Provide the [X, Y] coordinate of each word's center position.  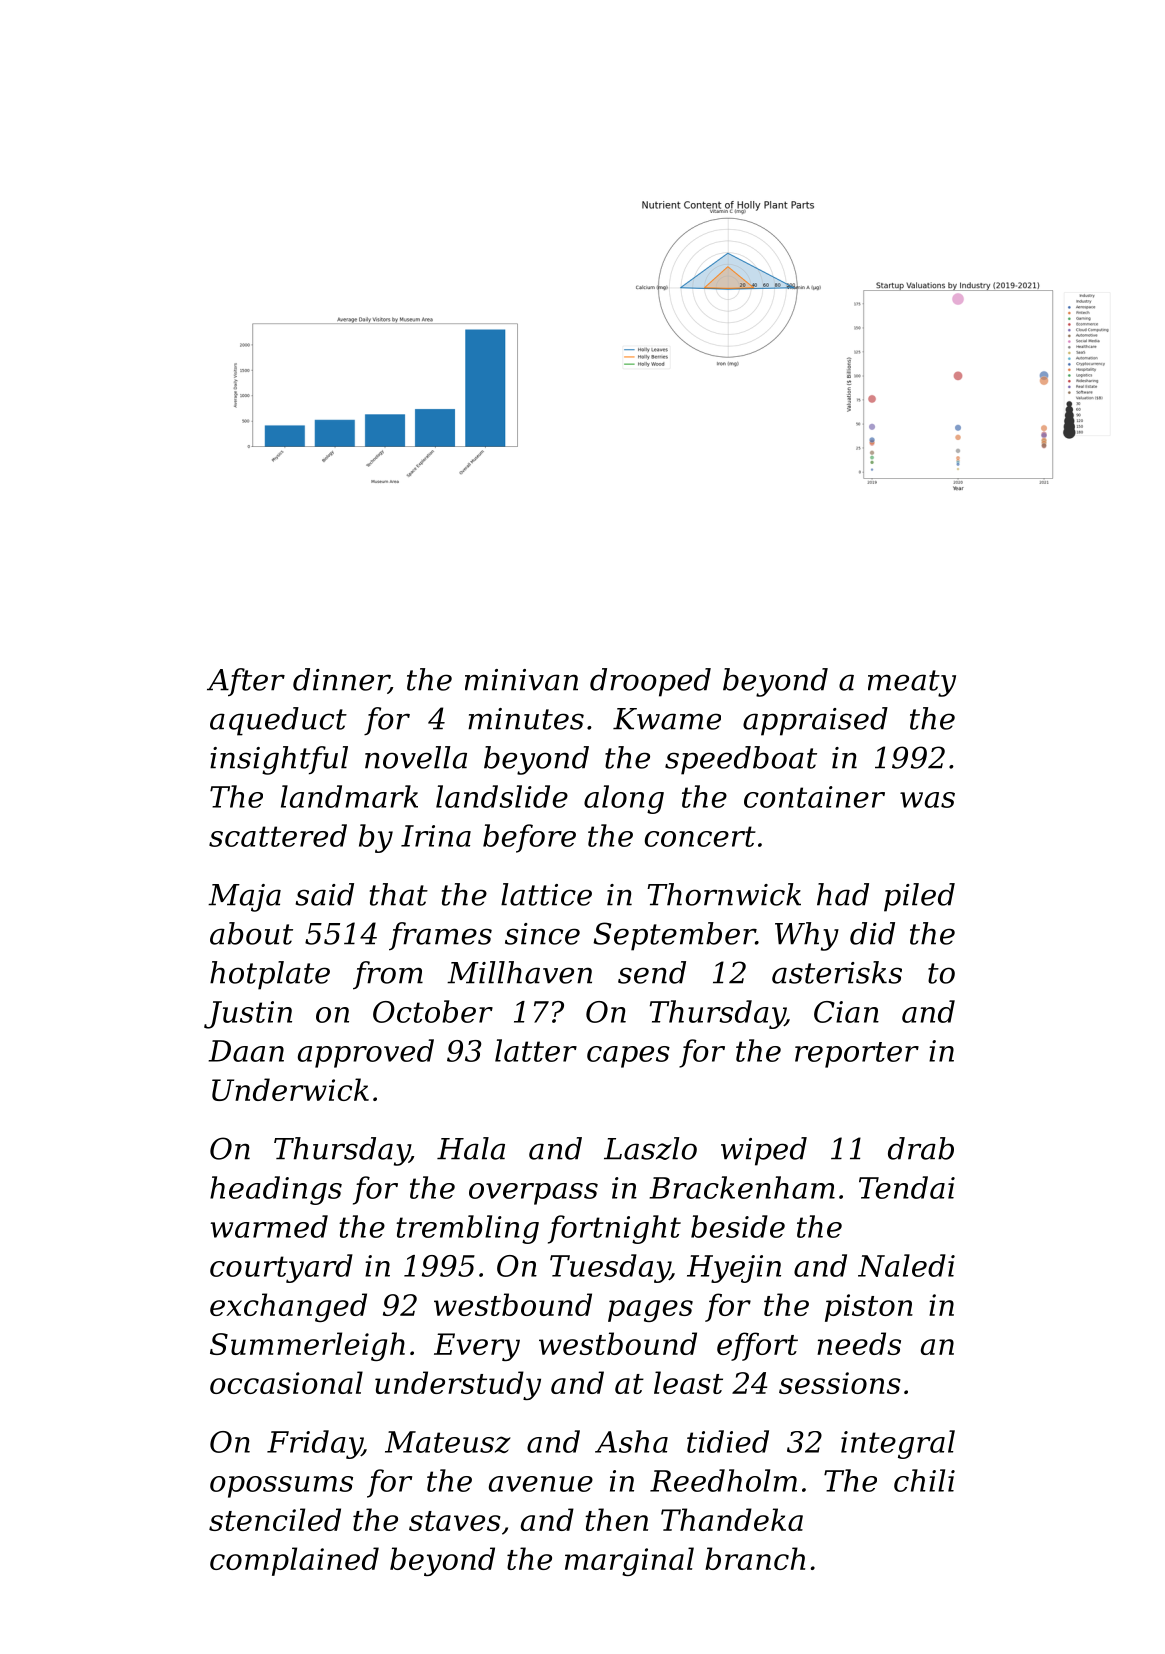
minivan [521, 680]
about [251, 933]
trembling [467, 1229]
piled [919, 897]
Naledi [906, 1265]
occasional [286, 1382]
